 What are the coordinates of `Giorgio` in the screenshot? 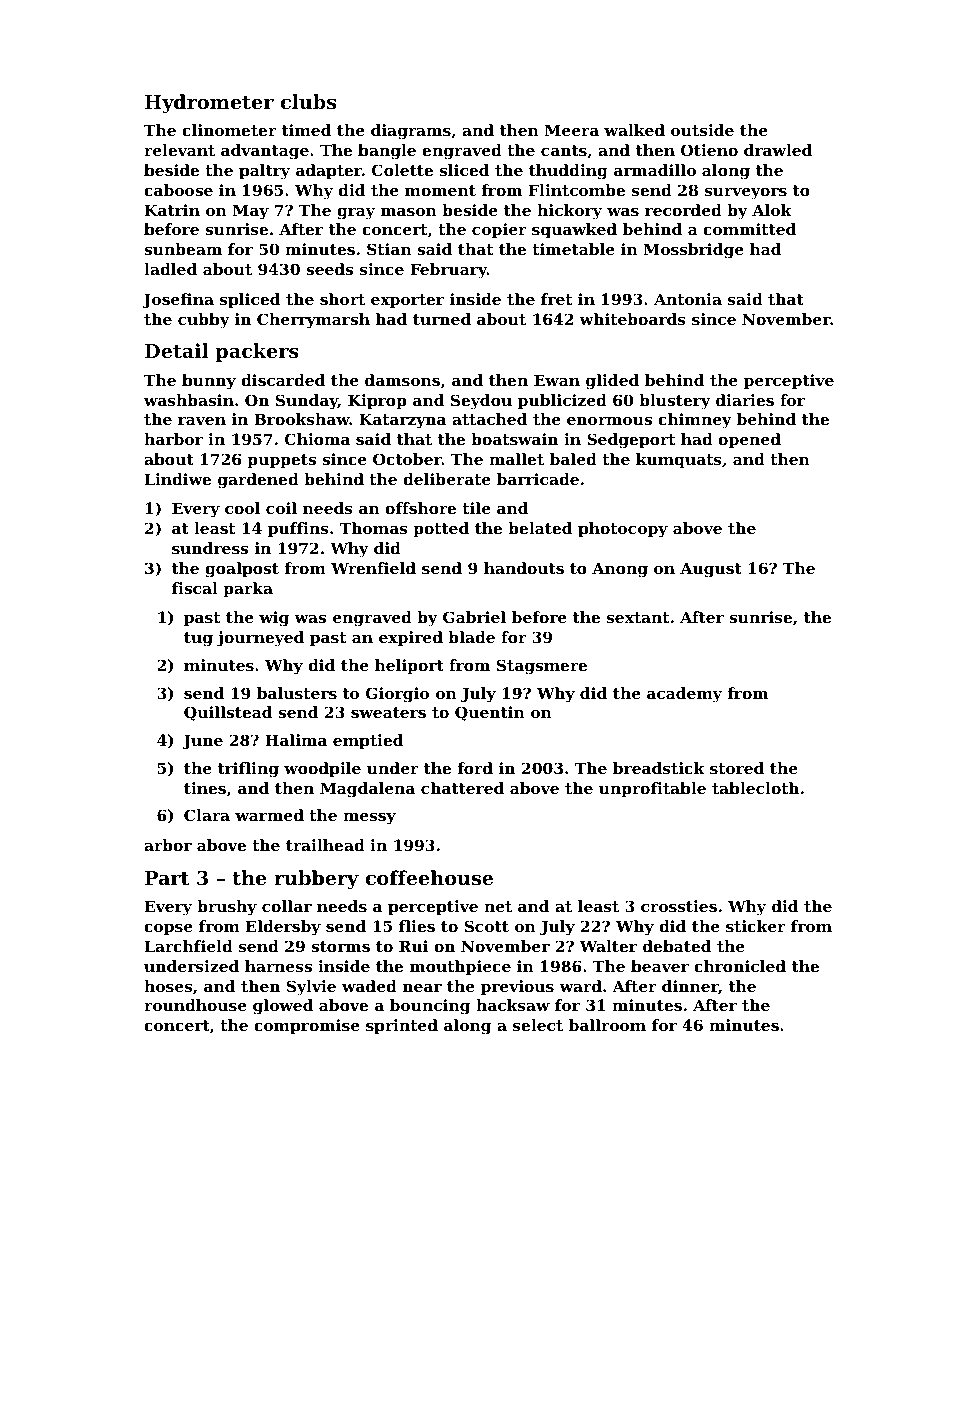 It's located at (397, 695).
